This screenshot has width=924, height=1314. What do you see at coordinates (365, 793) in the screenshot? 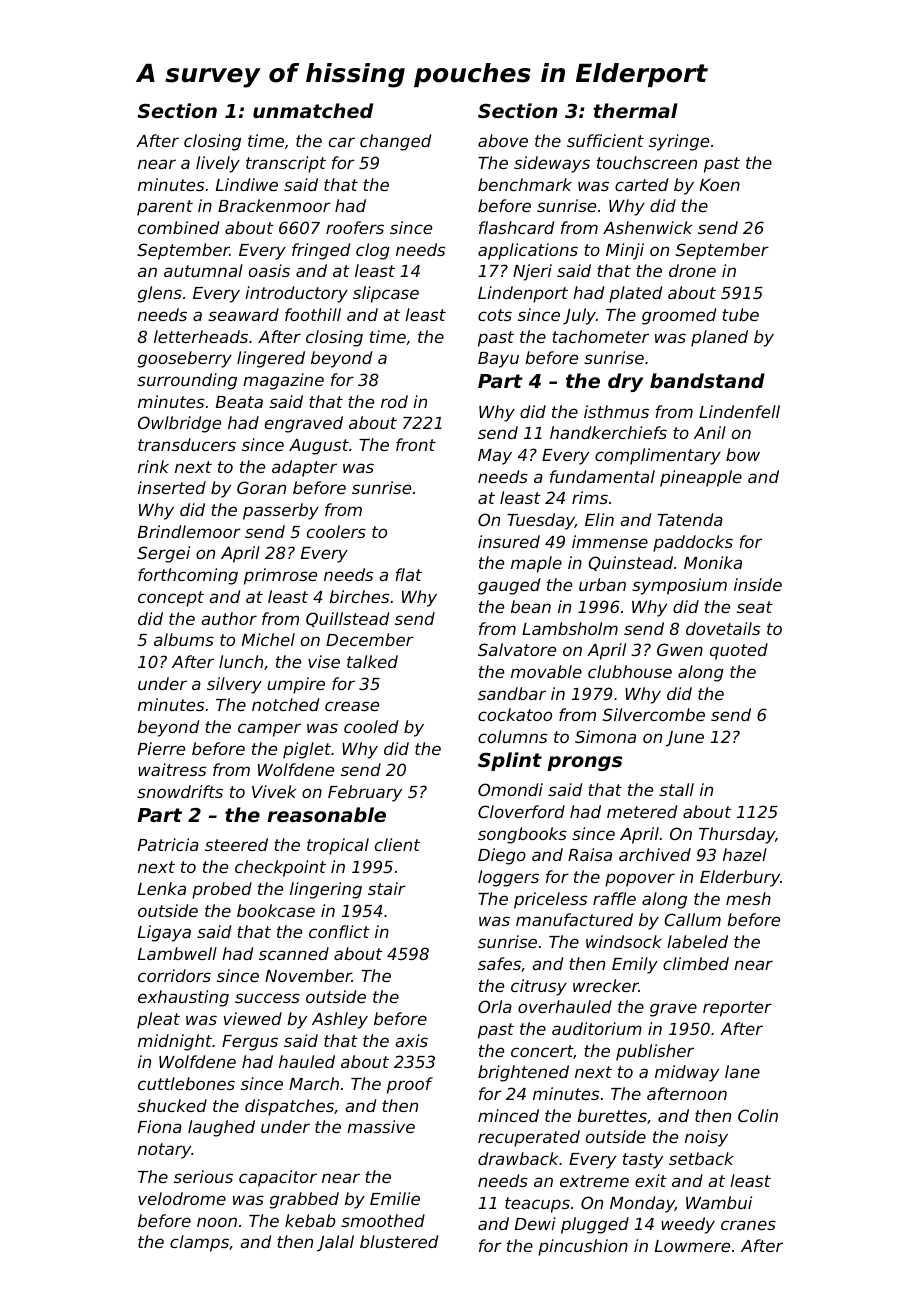
I see `February` at bounding box center [365, 793].
